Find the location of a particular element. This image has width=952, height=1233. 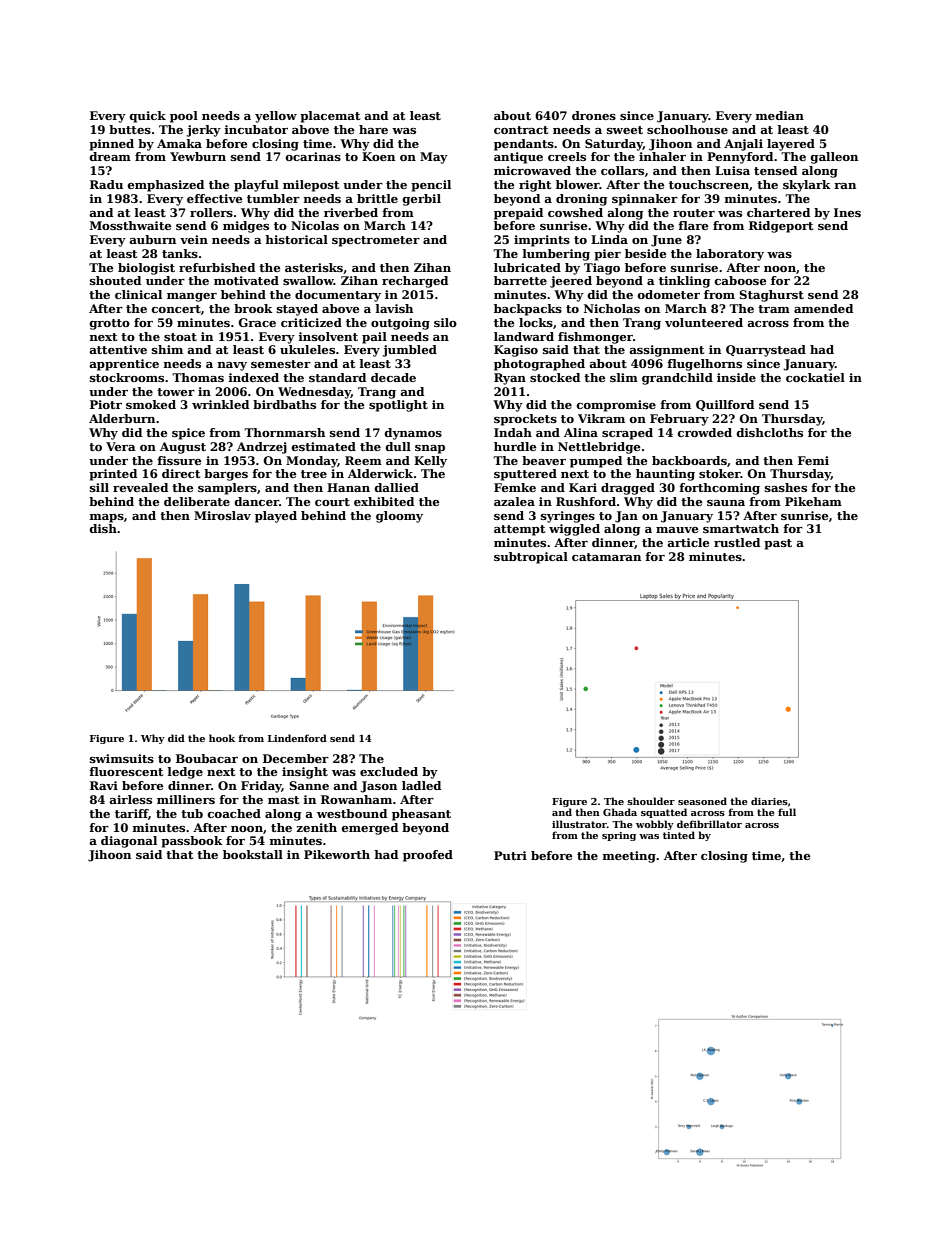

Pikeworth is located at coordinates (337, 854).
